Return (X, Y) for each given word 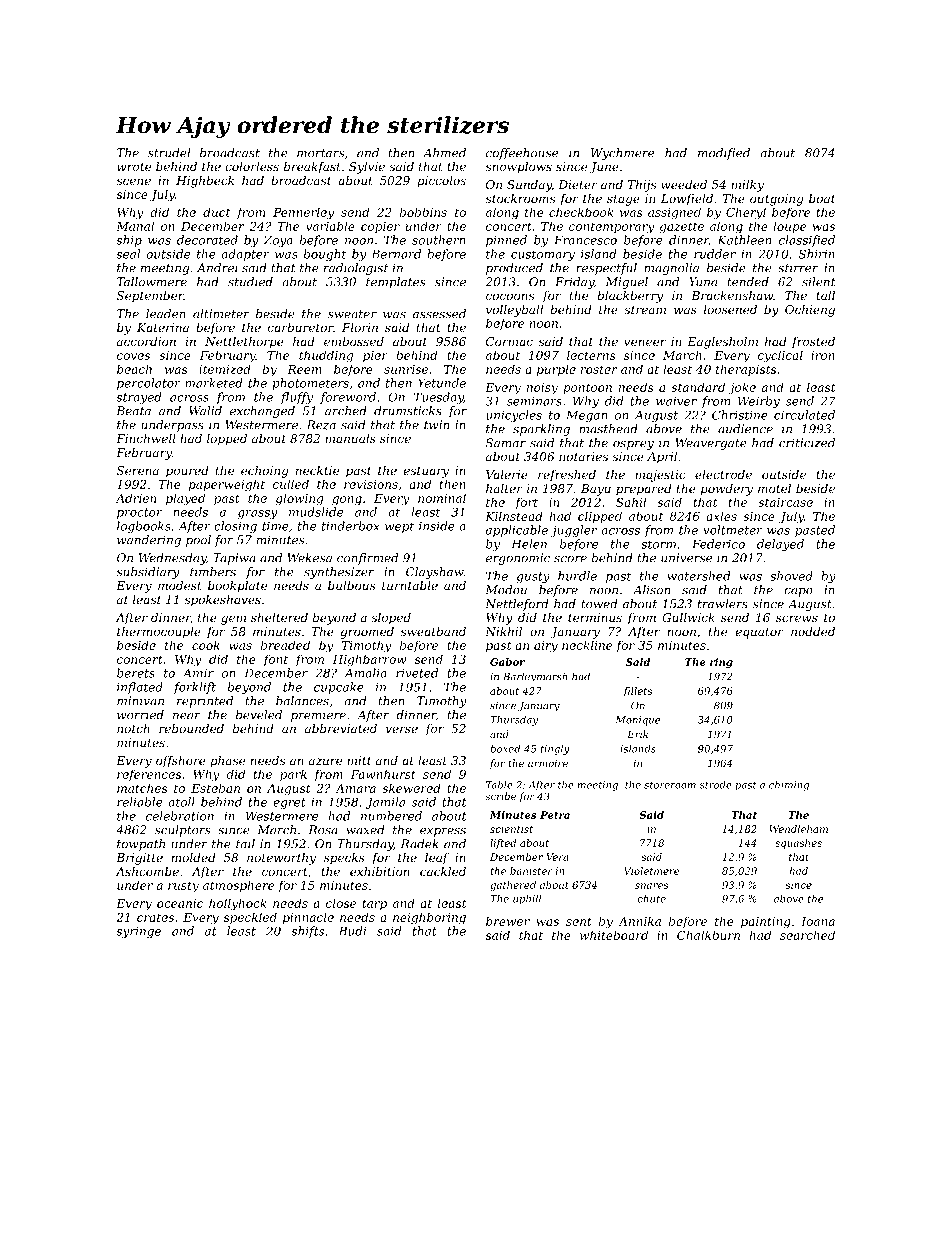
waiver (676, 401)
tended (748, 282)
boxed (505, 749)
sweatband (433, 631)
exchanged (262, 412)
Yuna (703, 282)
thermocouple (159, 633)
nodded (813, 631)
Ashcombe (147, 871)
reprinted (205, 702)
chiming (789, 786)
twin (437, 425)
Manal (135, 226)
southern (439, 240)
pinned (506, 241)
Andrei (217, 268)
